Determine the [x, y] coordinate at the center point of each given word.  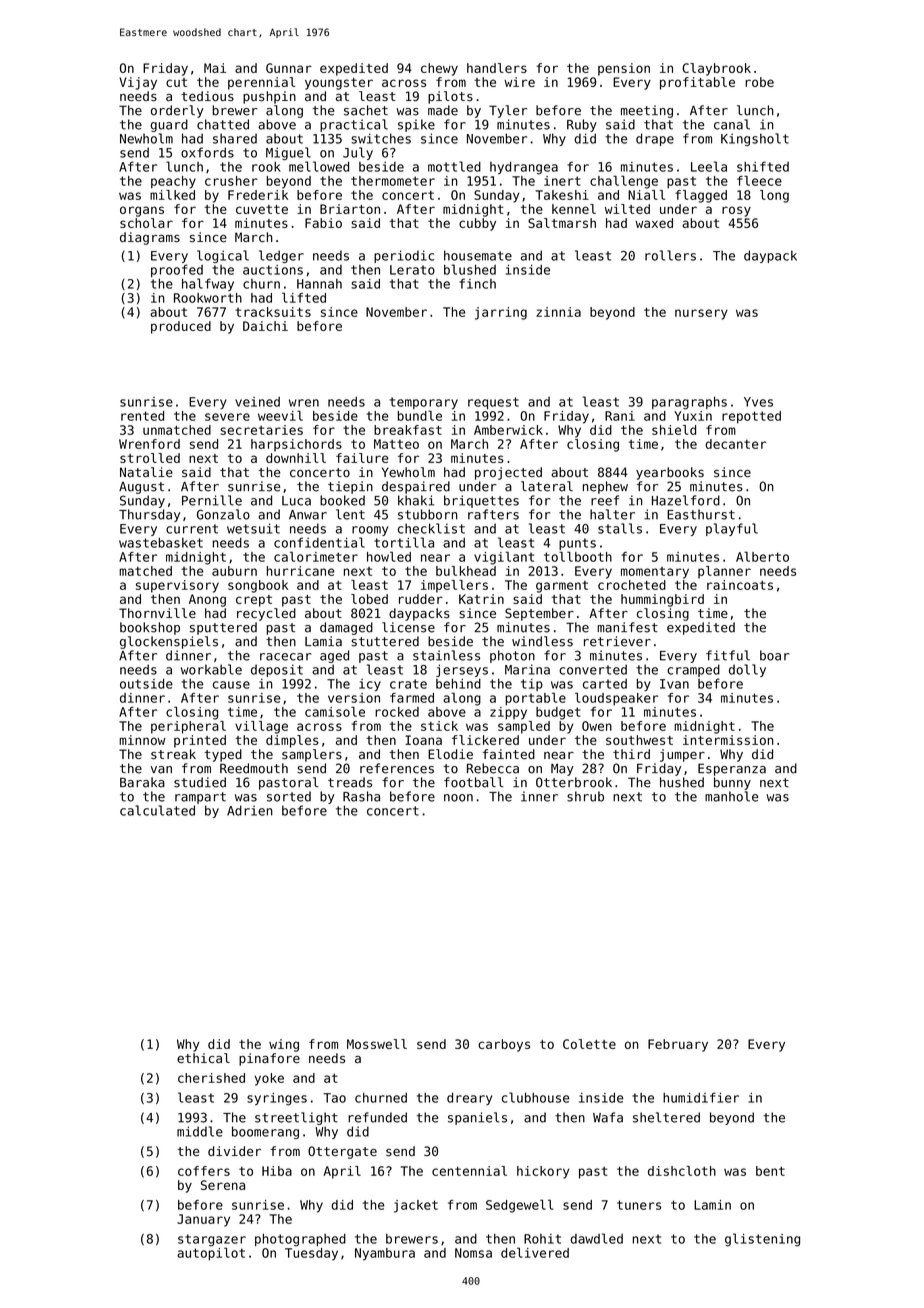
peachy [173, 182]
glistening [762, 1240]
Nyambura [385, 1254]
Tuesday [311, 1254]
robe [759, 82]
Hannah [319, 284]
